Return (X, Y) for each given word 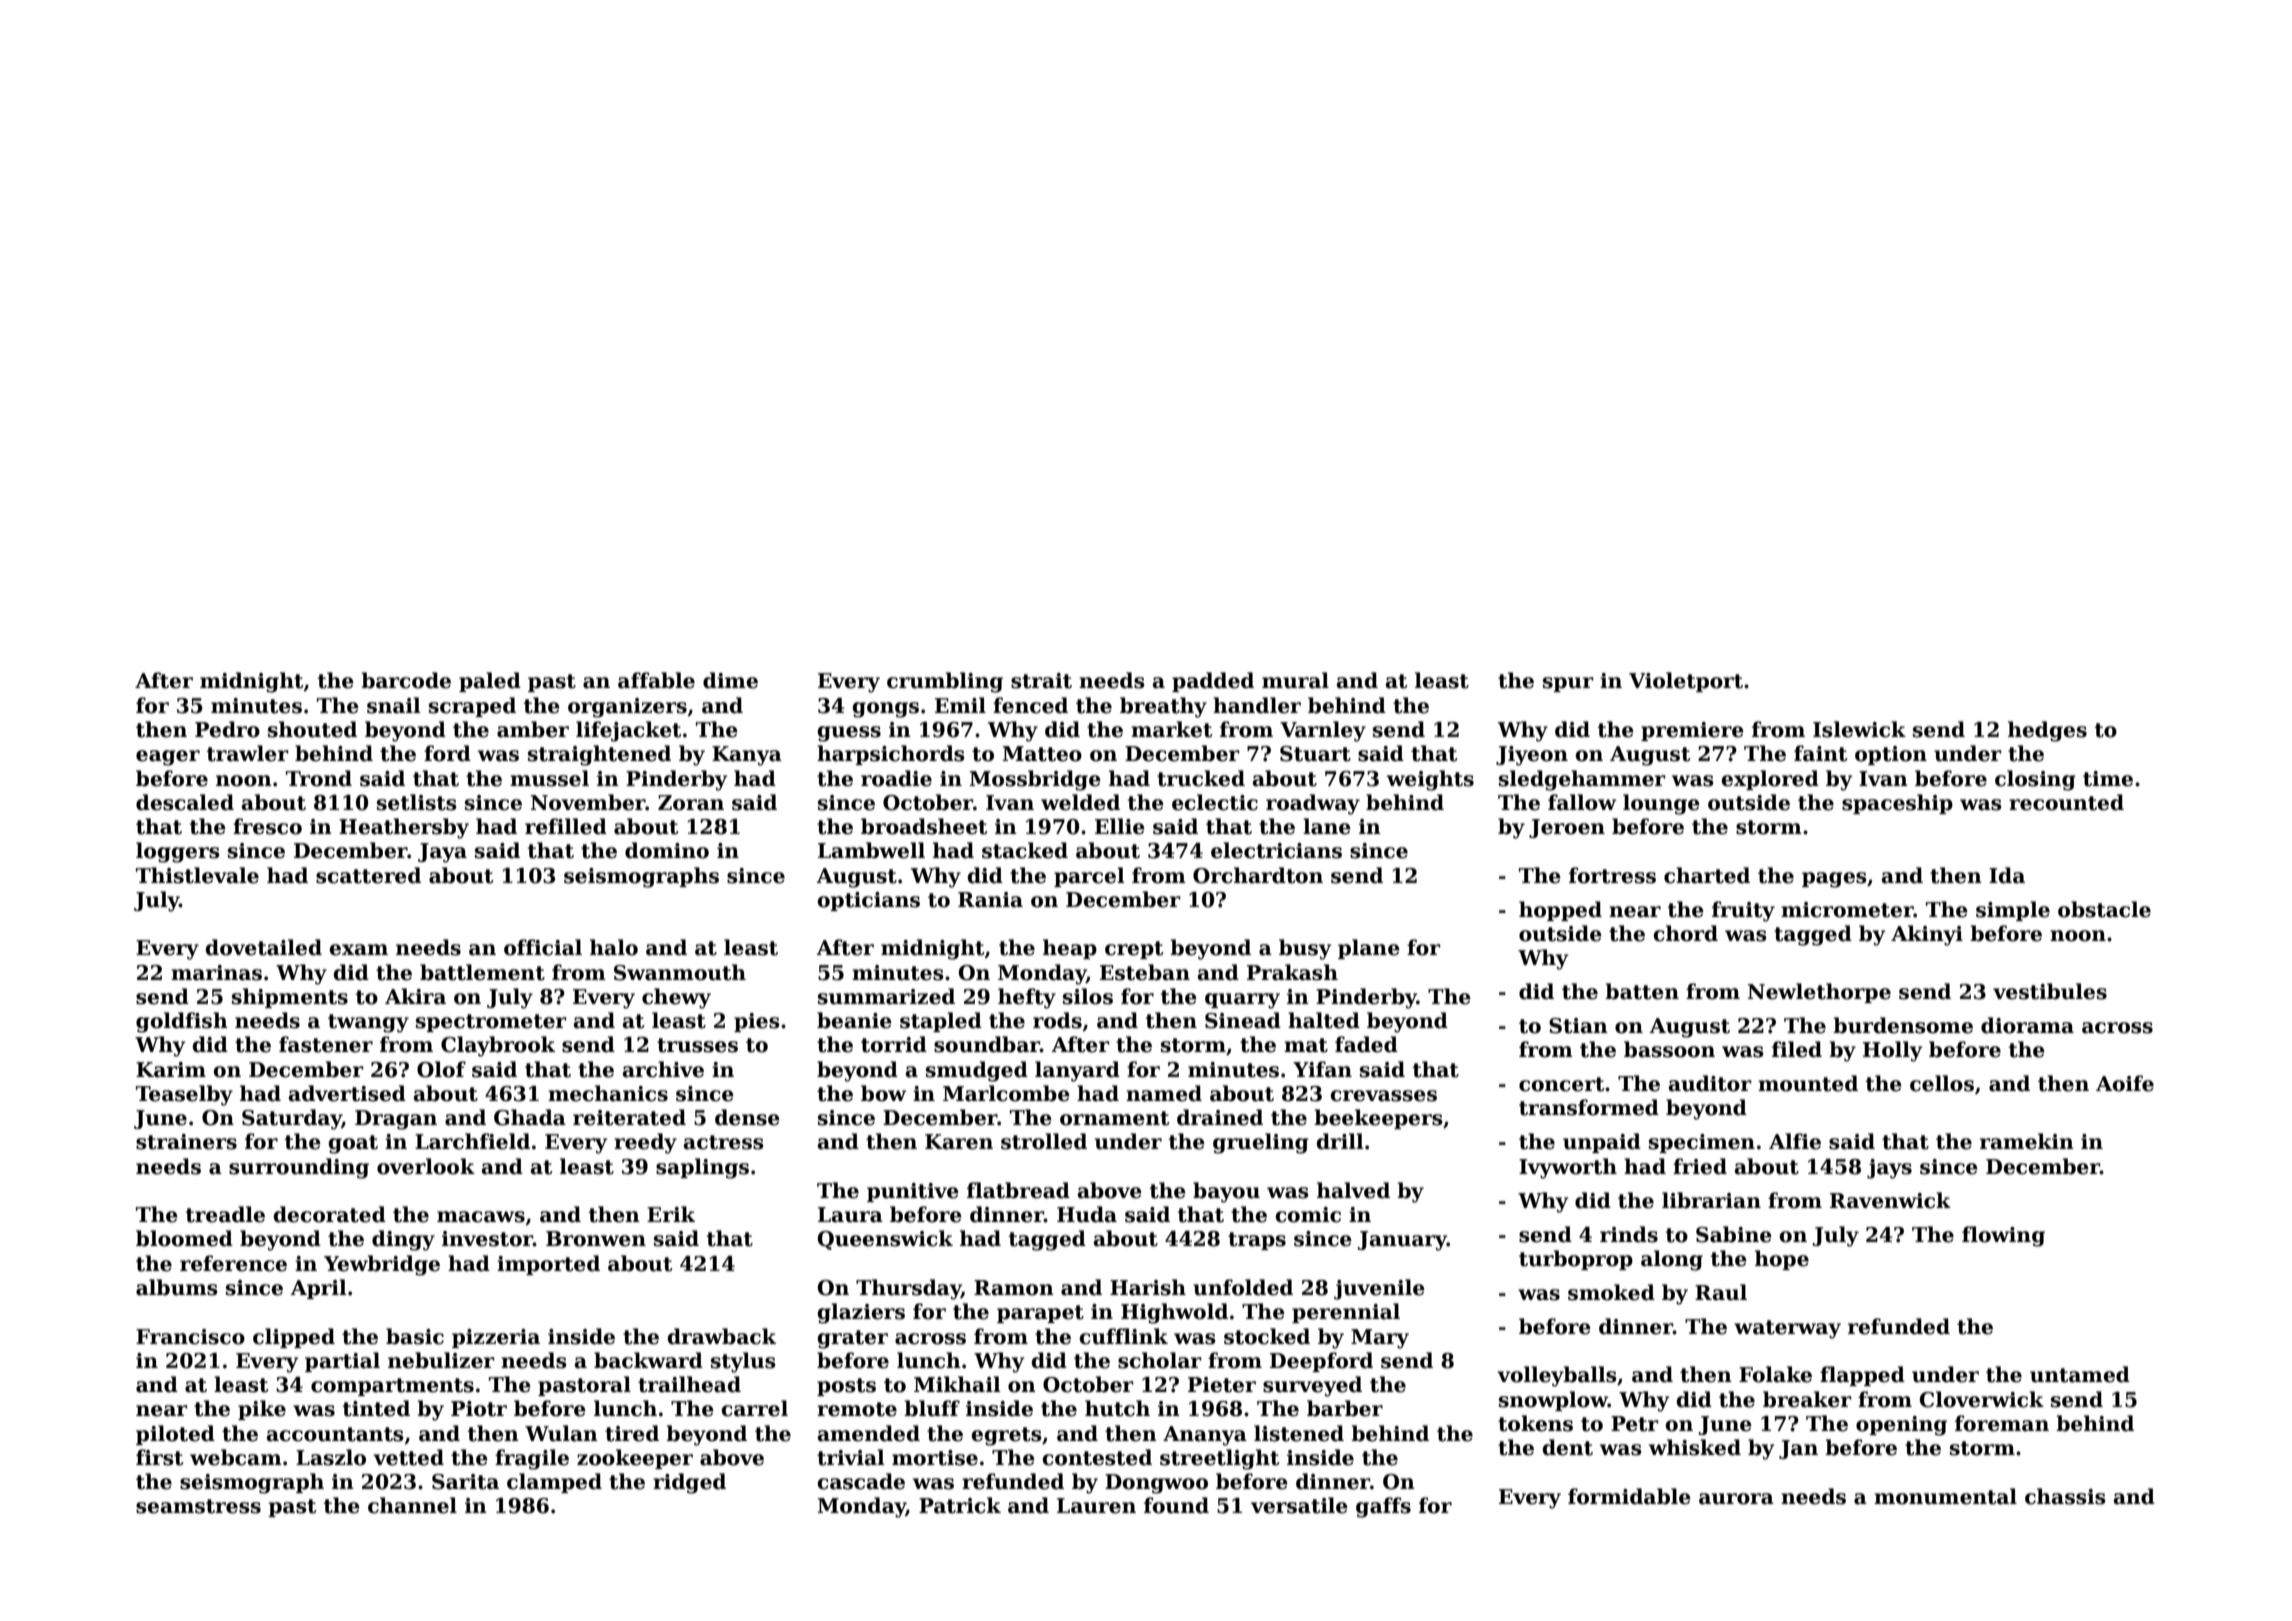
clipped (294, 1338)
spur (1568, 684)
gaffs (1383, 1507)
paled (490, 682)
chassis (2065, 1496)
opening (1901, 1426)
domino (667, 850)
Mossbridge (1035, 780)
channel (412, 1505)
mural (1295, 680)
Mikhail (957, 1384)
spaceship (1897, 804)
